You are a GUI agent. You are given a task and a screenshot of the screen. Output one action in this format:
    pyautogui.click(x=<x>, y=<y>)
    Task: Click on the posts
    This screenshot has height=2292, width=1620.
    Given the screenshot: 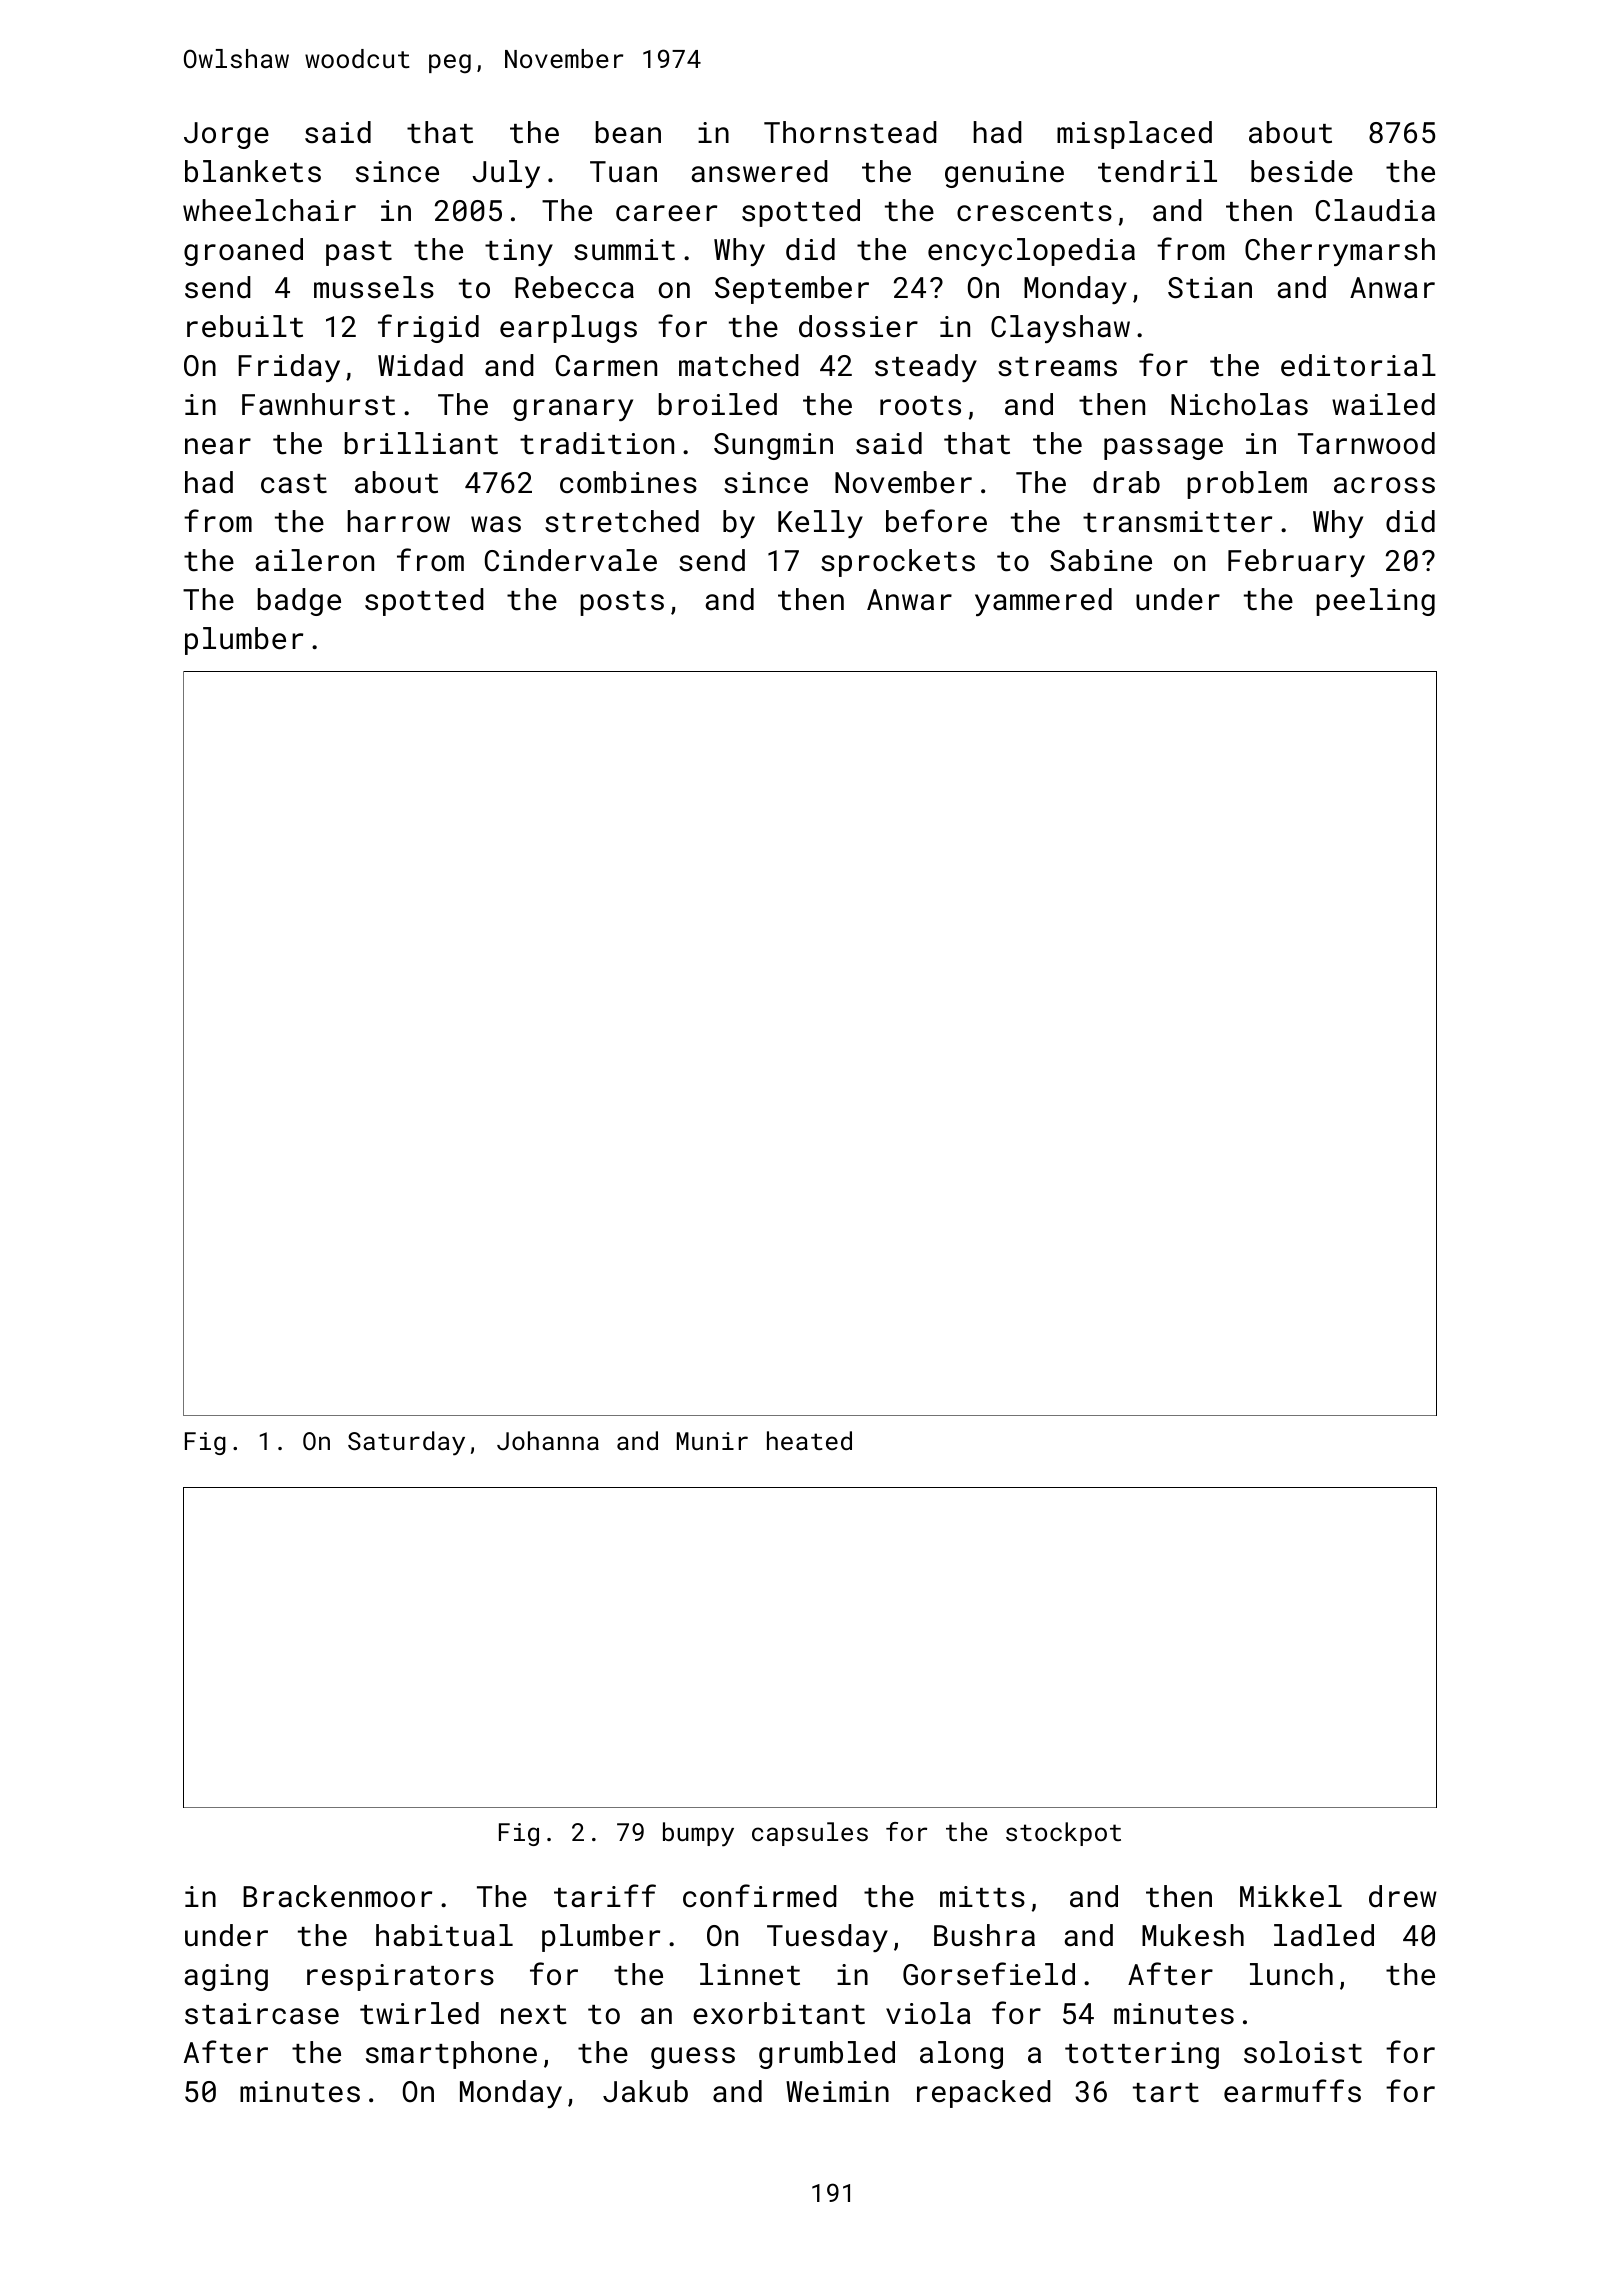 What is the action you would take?
    pyautogui.click(x=622, y=603)
